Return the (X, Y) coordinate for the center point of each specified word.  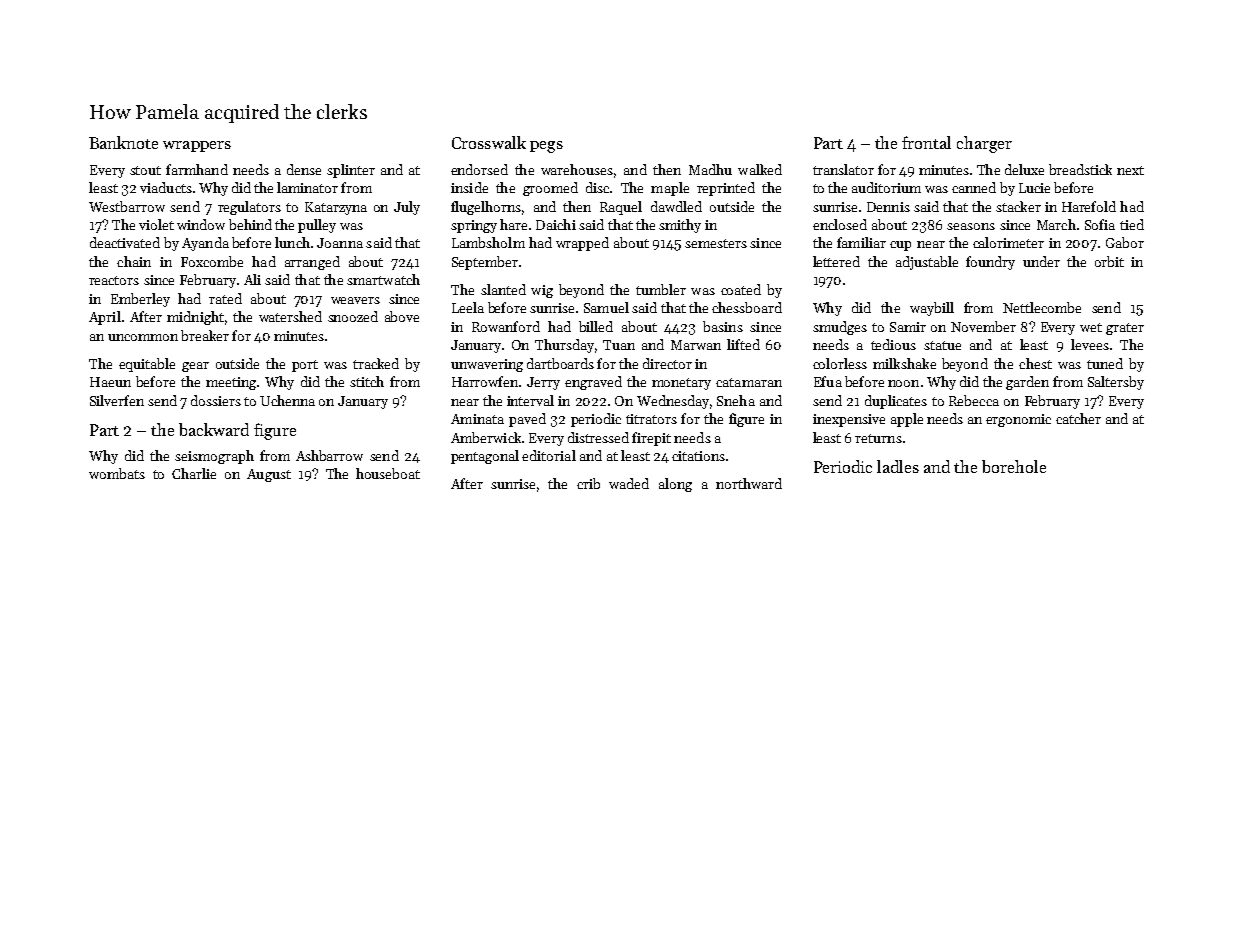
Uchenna (287, 400)
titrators (651, 419)
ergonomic (1018, 420)
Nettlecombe (1042, 307)
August (269, 475)
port (305, 366)
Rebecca (974, 400)
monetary (681, 384)
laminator (307, 187)
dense (304, 169)
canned (974, 187)
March (1056, 224)
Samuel (606, 307)
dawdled (676, 206)
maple (670, 189)
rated (225, 298)
